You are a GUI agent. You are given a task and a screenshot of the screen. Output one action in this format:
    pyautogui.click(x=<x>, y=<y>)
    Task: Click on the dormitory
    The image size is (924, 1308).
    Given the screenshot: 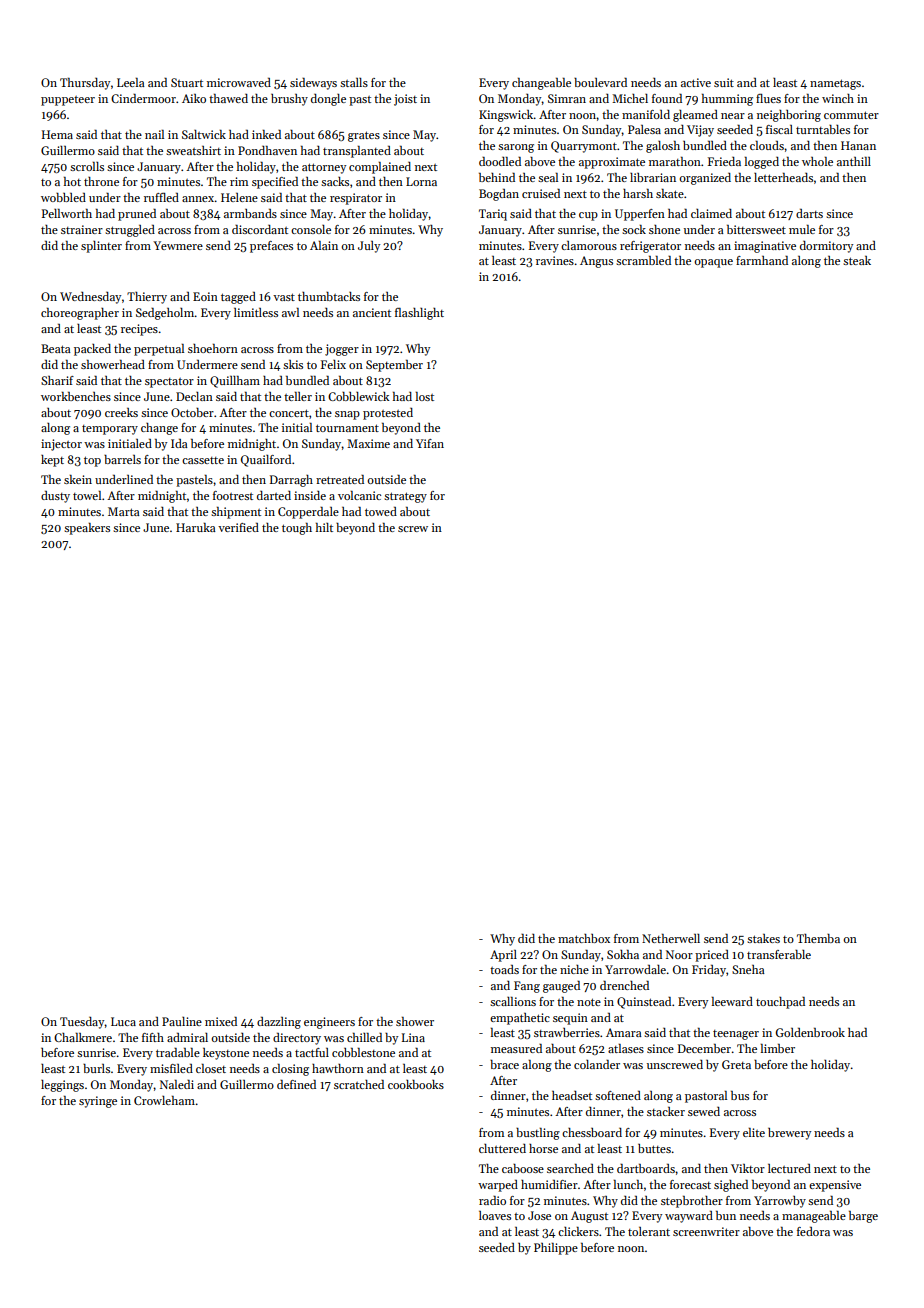 What is the action you would take?
    pyautogui.click(x=826, y=247)
